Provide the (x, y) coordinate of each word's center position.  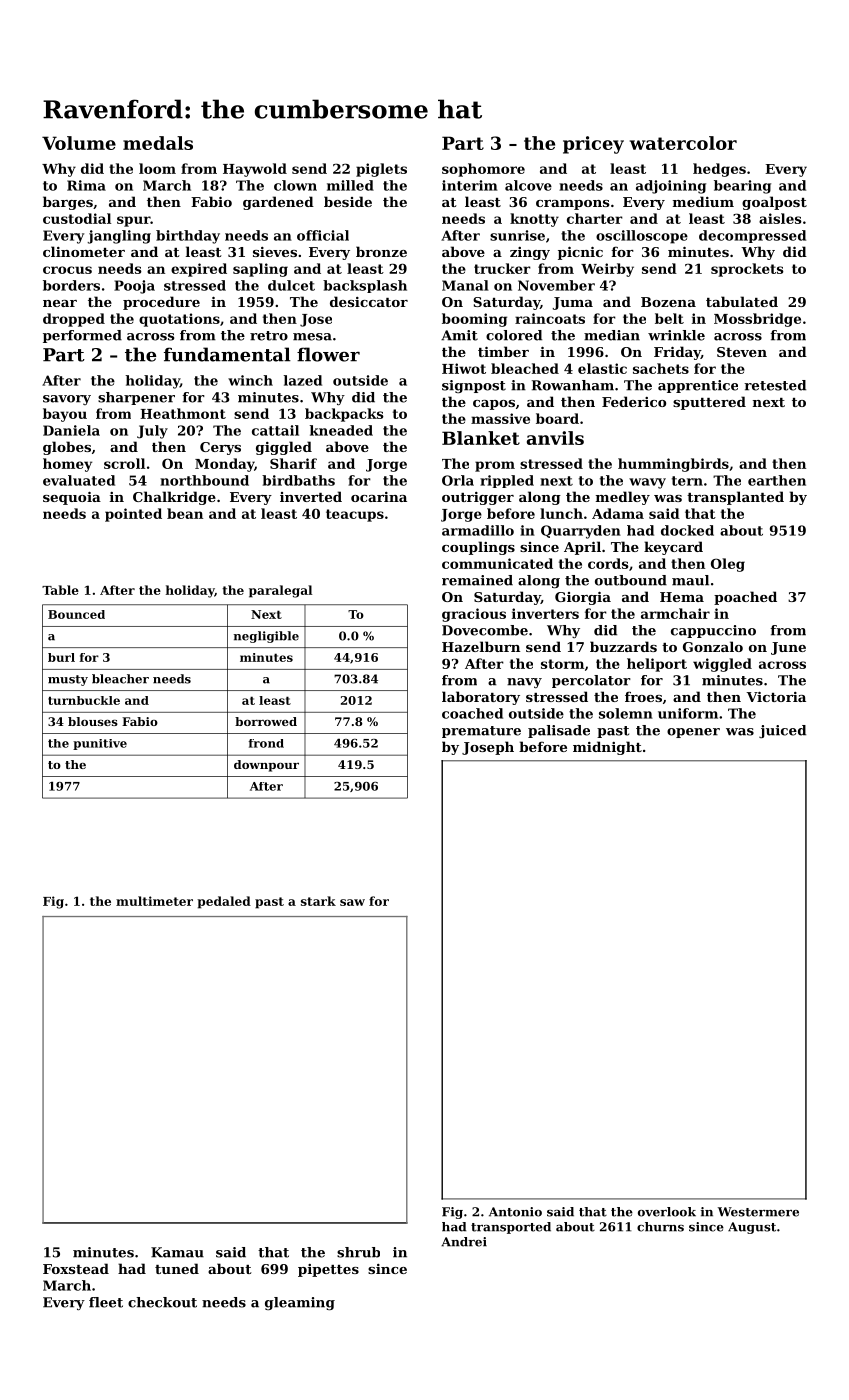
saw (352, 902)
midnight (607, 748)
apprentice (698, 386)
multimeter (154, 901)
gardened (278, 203)
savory (67, 400)
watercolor (683, 143)
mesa (312, 337)
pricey (593, 145)
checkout (162, 1302)
